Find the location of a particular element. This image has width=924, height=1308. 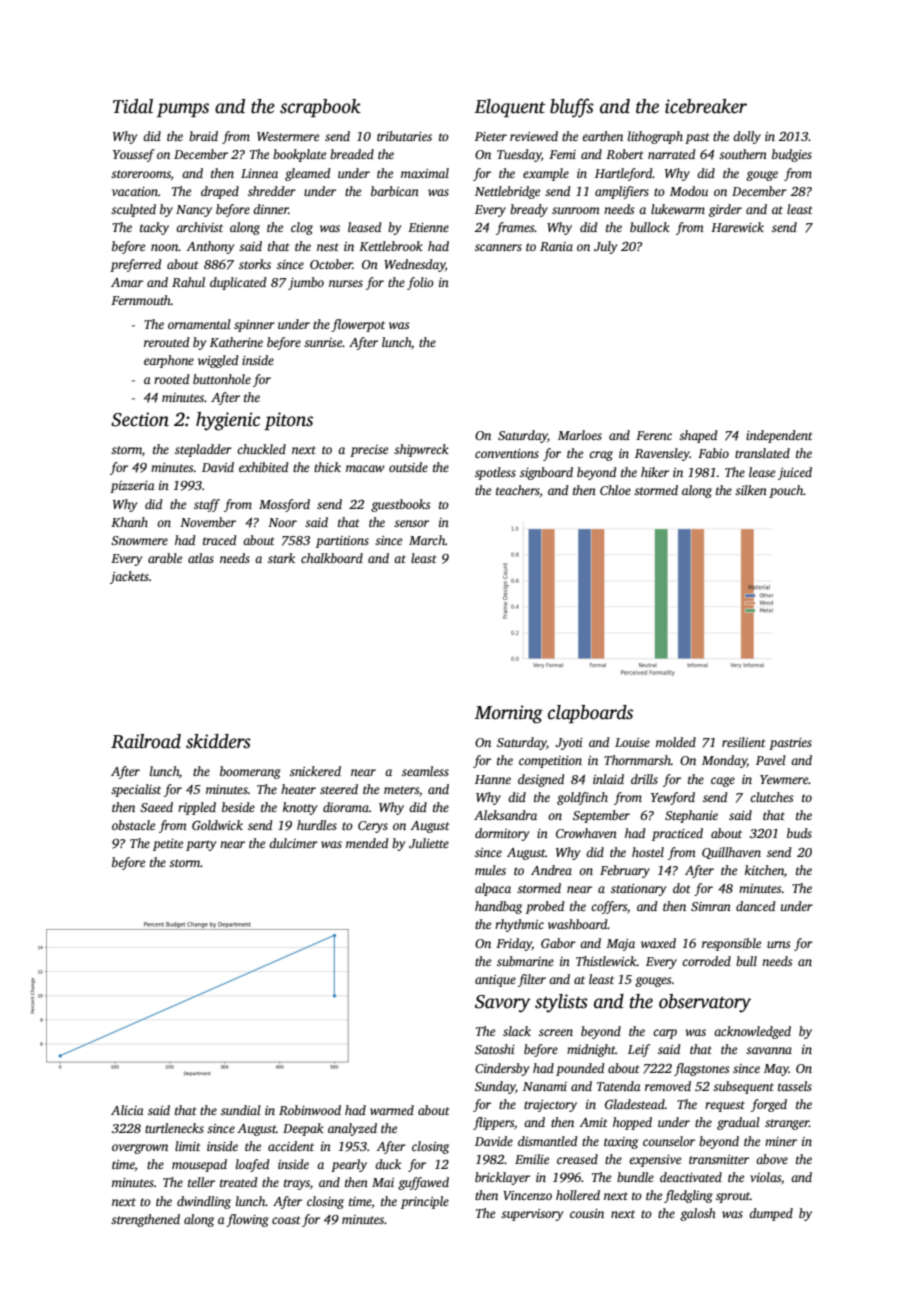

hiker is located at coordinates (655, 472).
